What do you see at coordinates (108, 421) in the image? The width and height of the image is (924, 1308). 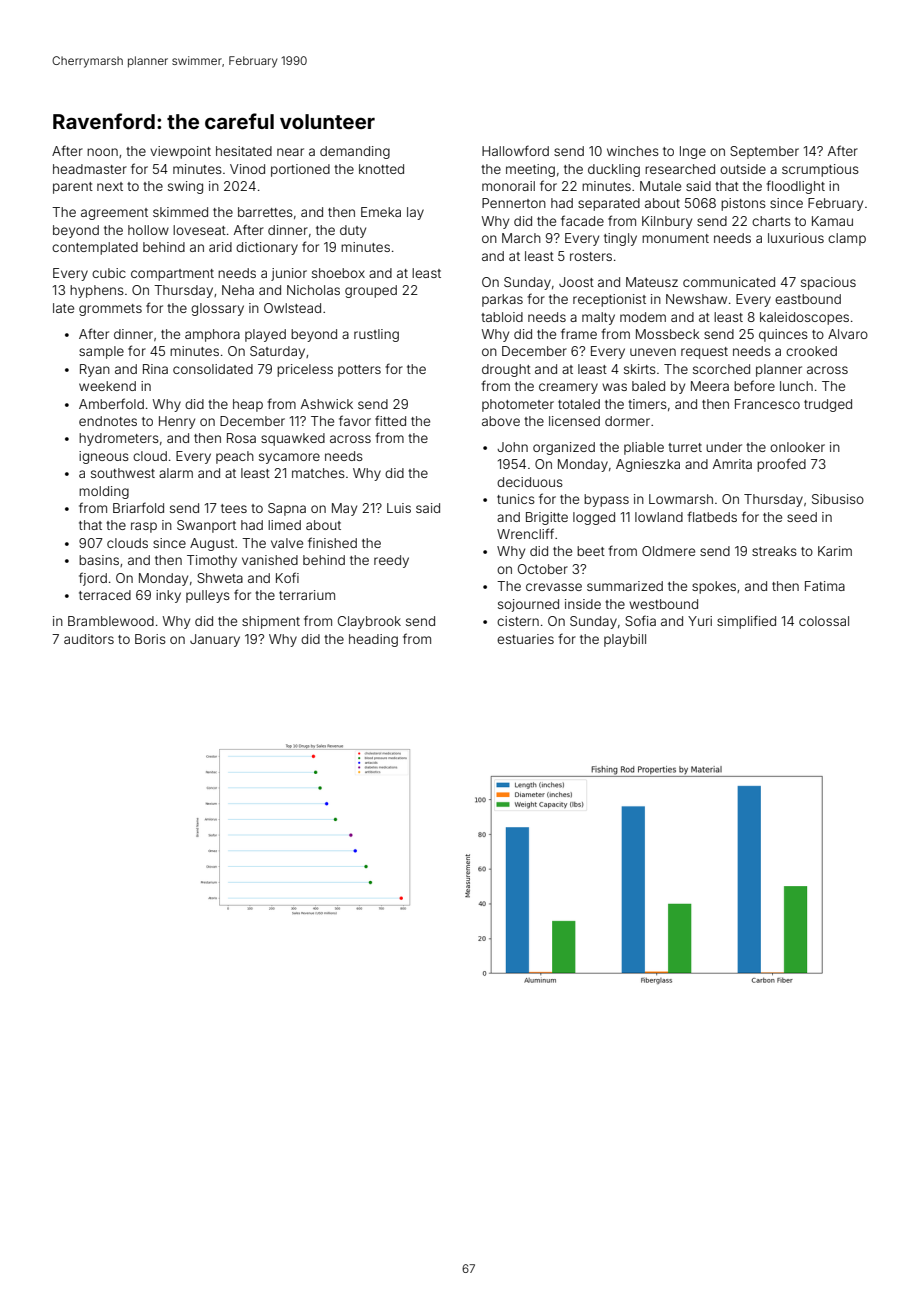 I see `endnotes` at bounding box center [108, 421].
